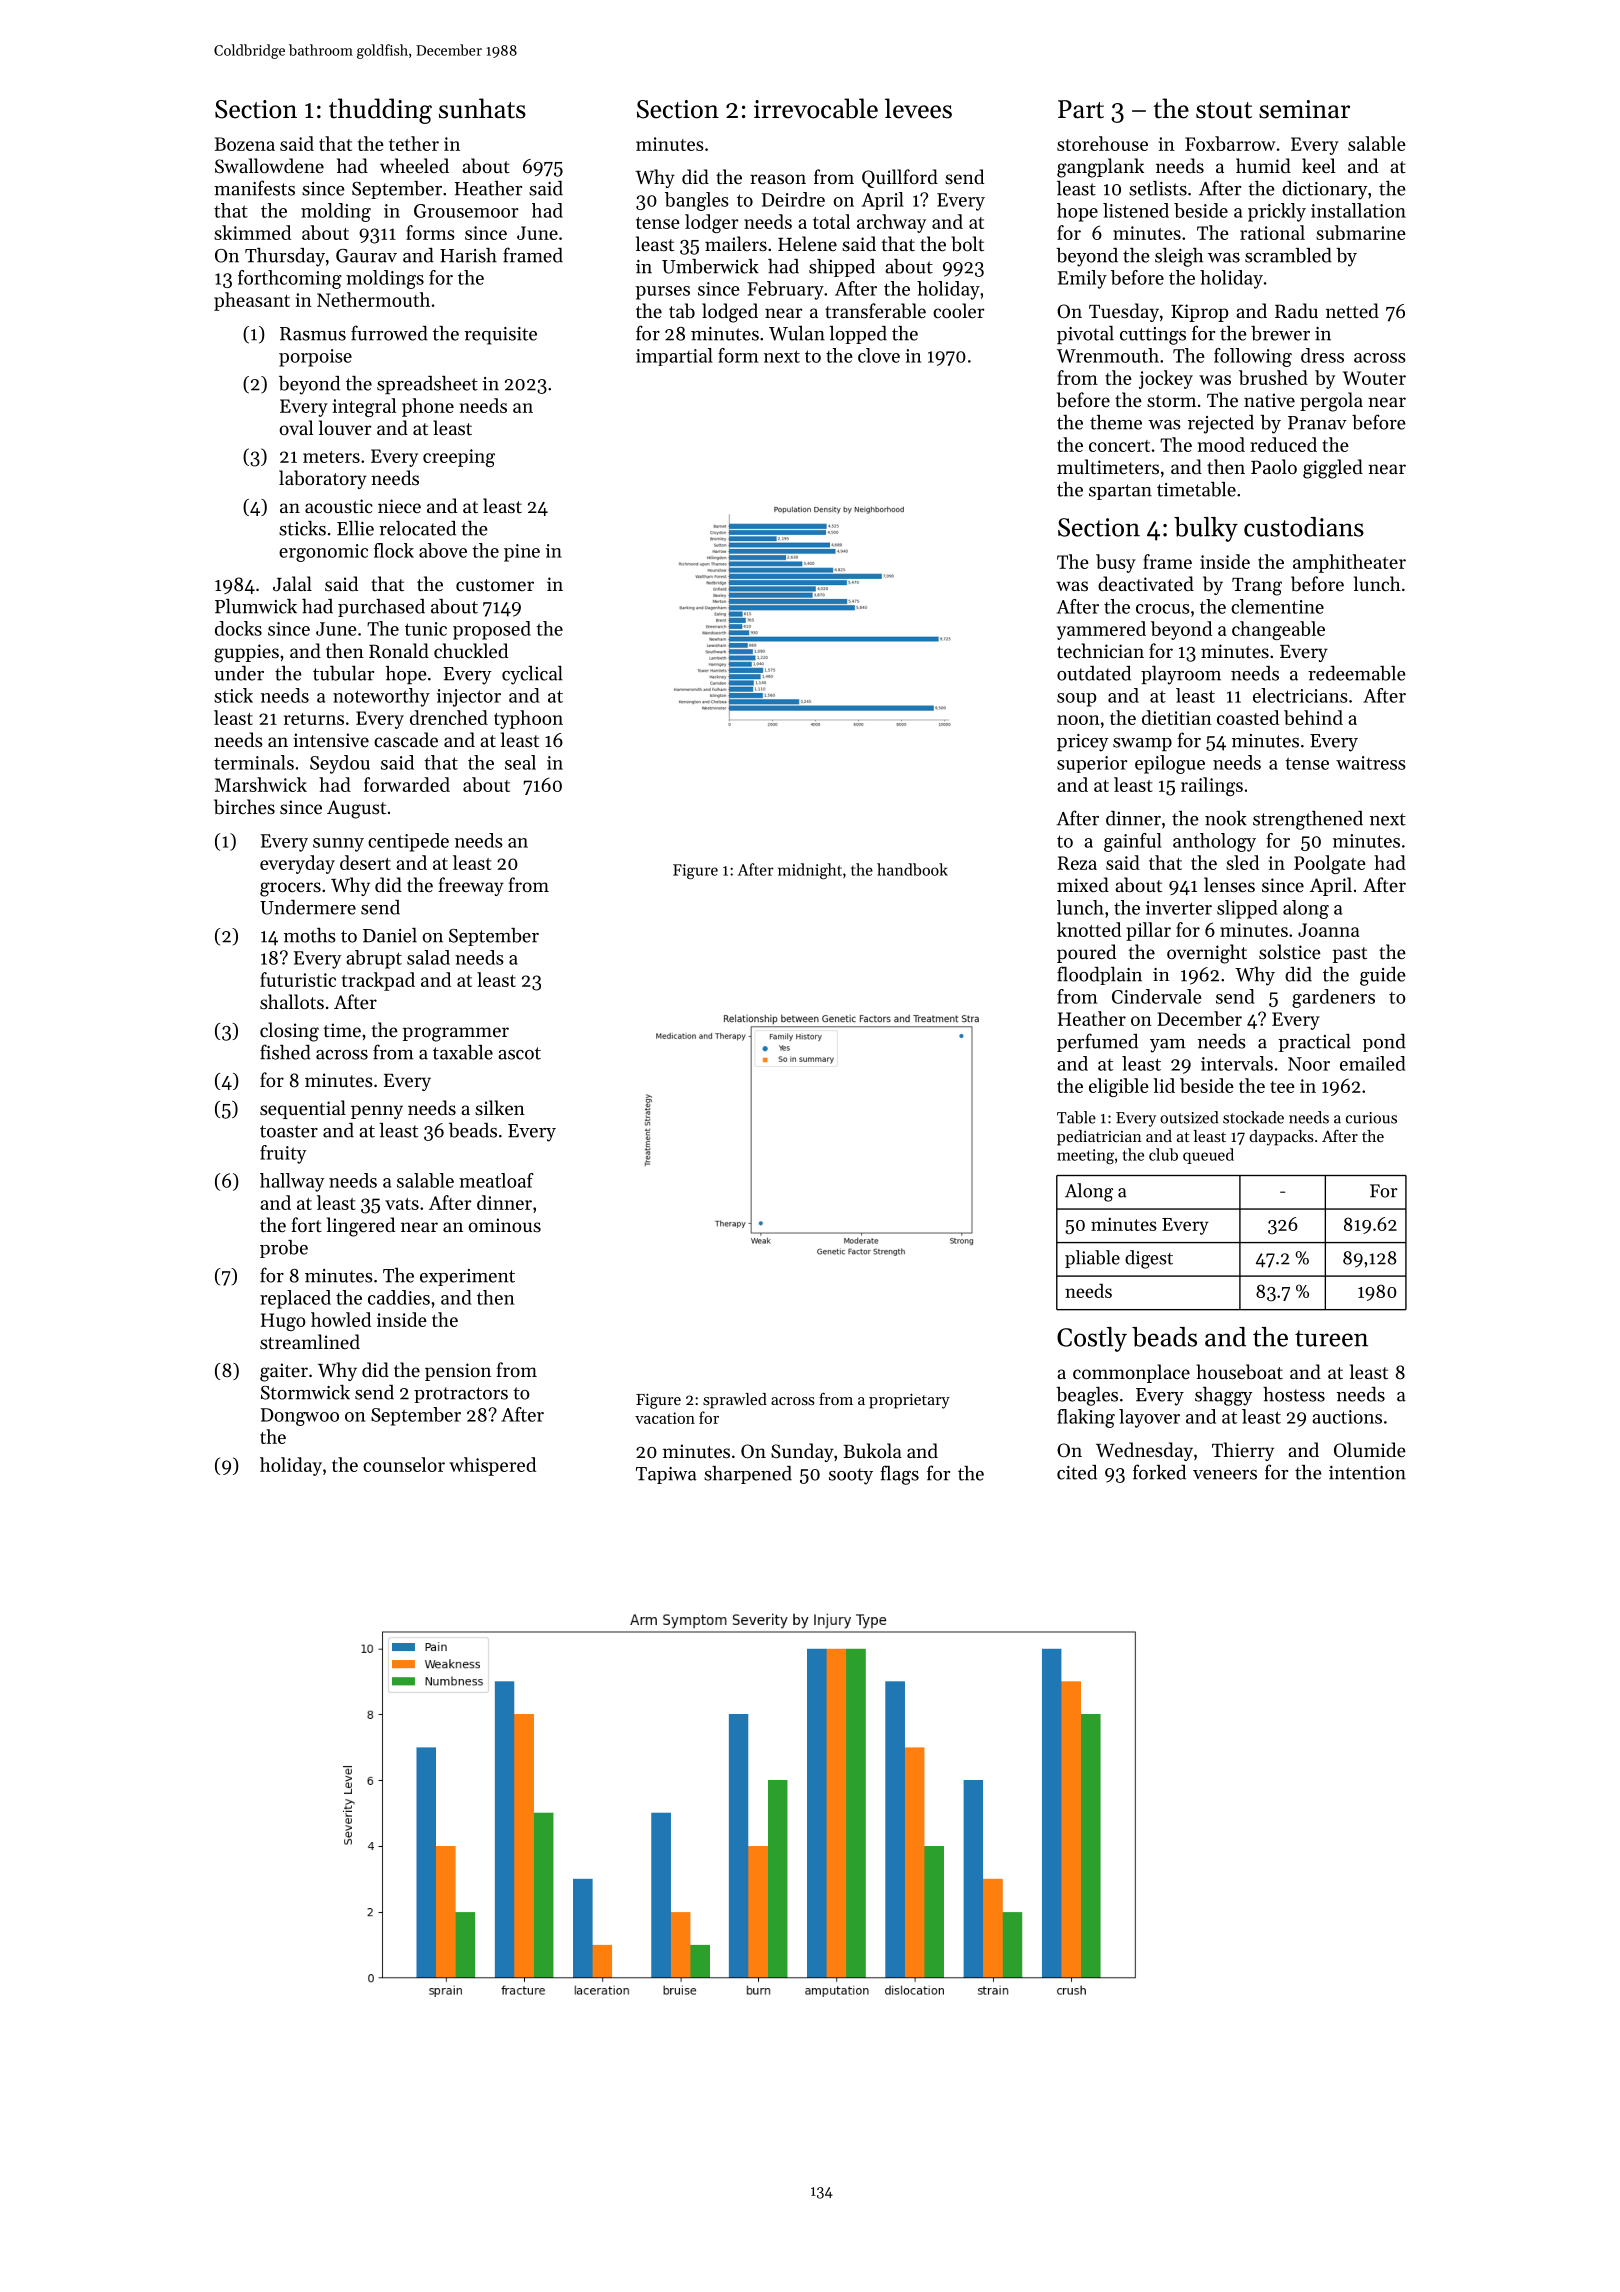  What do you see at coordinates (697, 201) in the screenshot?
I see `bangles` at bounding box center [697, 201].
